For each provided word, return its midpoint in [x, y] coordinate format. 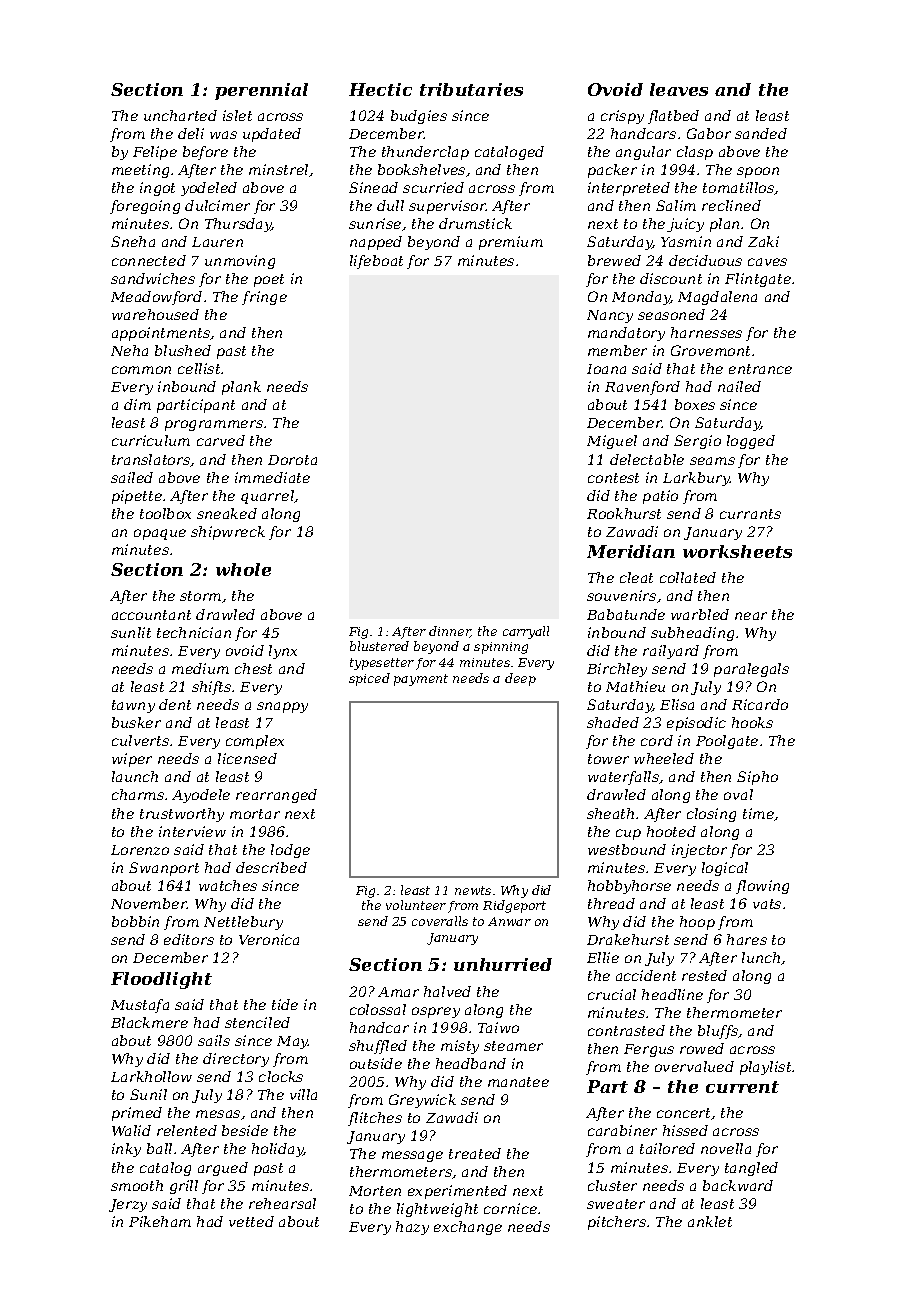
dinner [450, 632]
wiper [132, 760]
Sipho [757, 778]
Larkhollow [151, 1076]
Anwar [509, 921]
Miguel [612, 442]
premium [511, 243]
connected [149, 260]
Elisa [677, 704]
